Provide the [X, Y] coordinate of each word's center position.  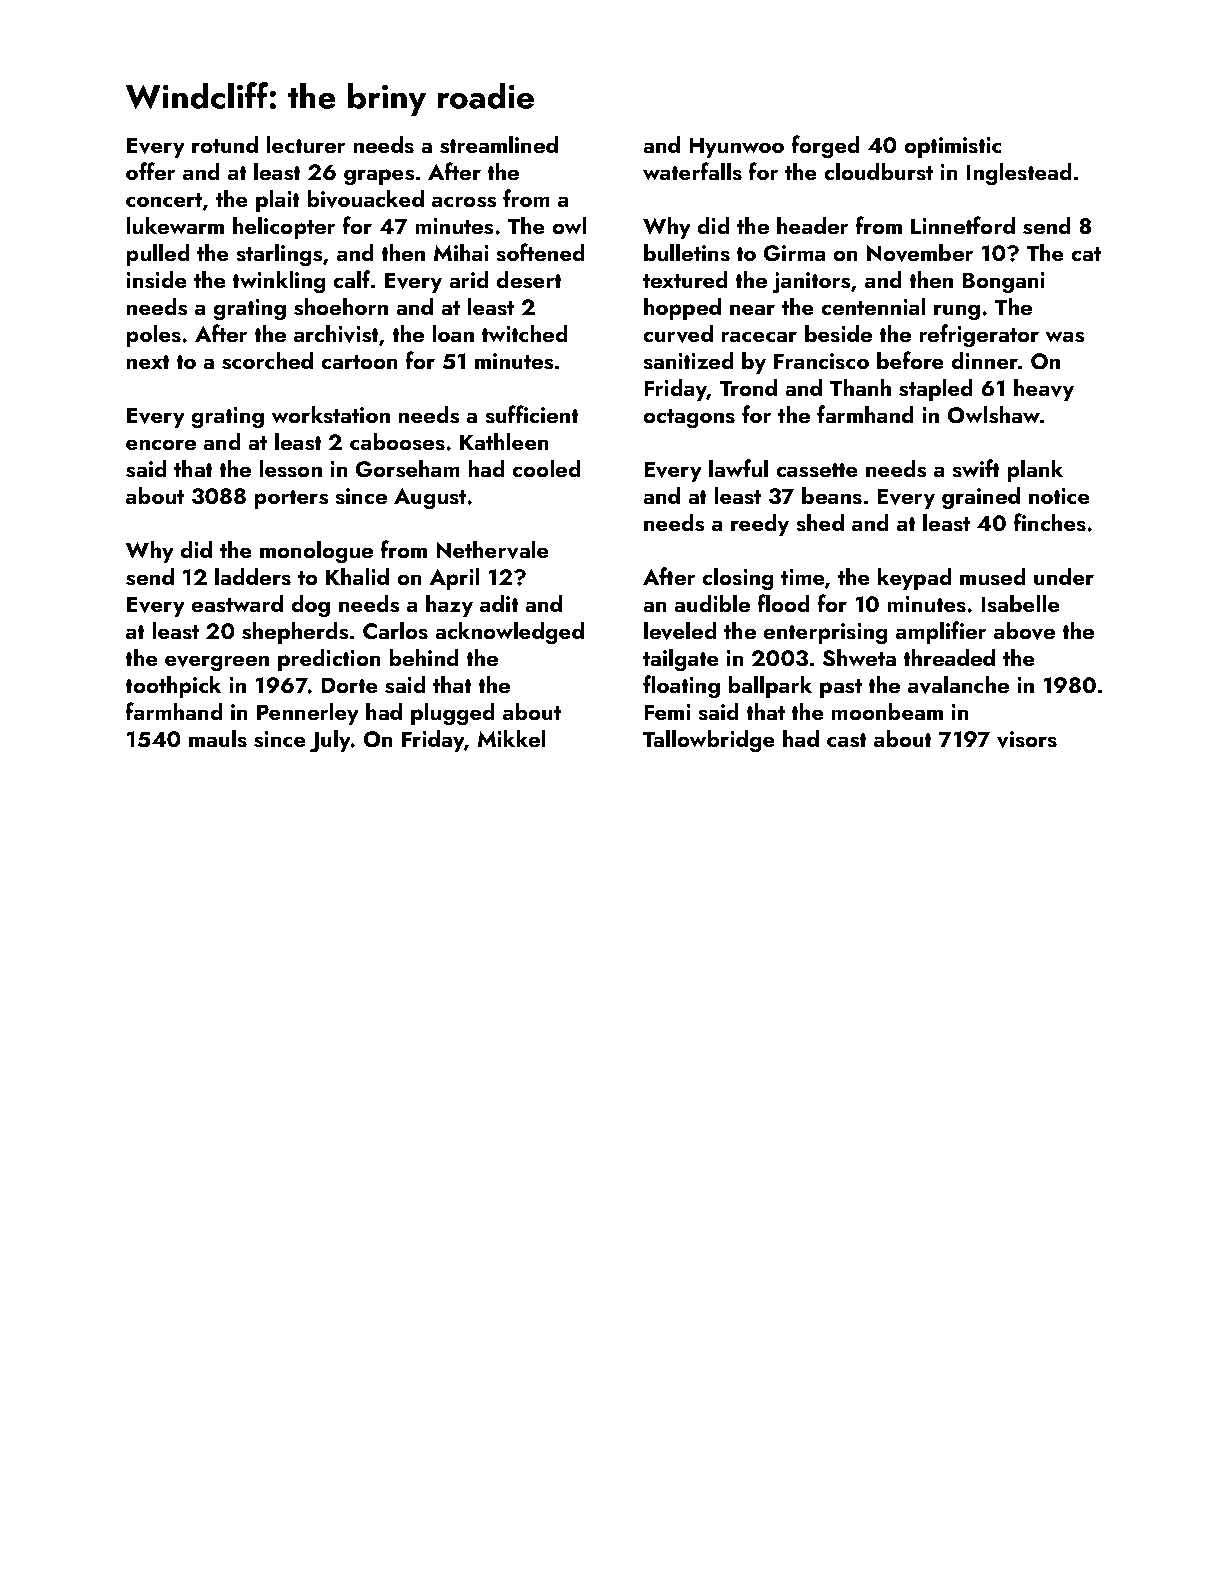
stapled [936, 389]
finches [1050, 522]
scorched [267, 360]
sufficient [532, 414]
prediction [329, 659]
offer [151, 171]
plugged [453, 714]
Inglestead [1019, 174]
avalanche [958, 684]
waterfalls [692, 171]
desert [529, 279]
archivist [336, 333]
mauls [218, 738]
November [920, 252]
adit [499, 603]
